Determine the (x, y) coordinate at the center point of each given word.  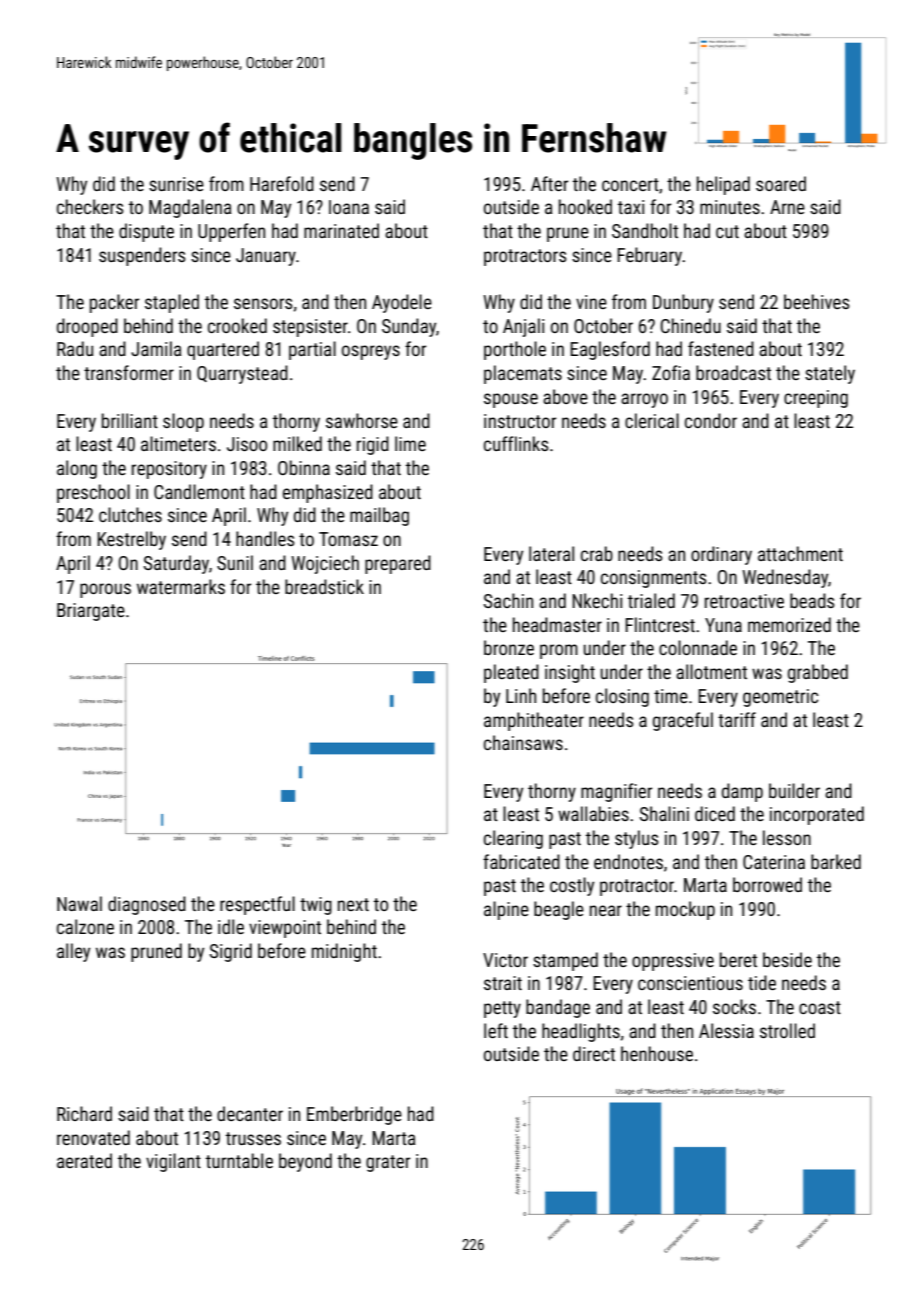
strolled (787, 1030)
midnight (344, 952)
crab (597, 553)
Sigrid (231, 952)
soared (781, 183)
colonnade (698, 647)
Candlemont (199, 491)
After (549, 183)
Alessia (726, 1030)
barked (836, 861)
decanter (250, 1113)
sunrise (176, 184)
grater (388, 1163)
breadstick (324, 586)
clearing (513, 839)
